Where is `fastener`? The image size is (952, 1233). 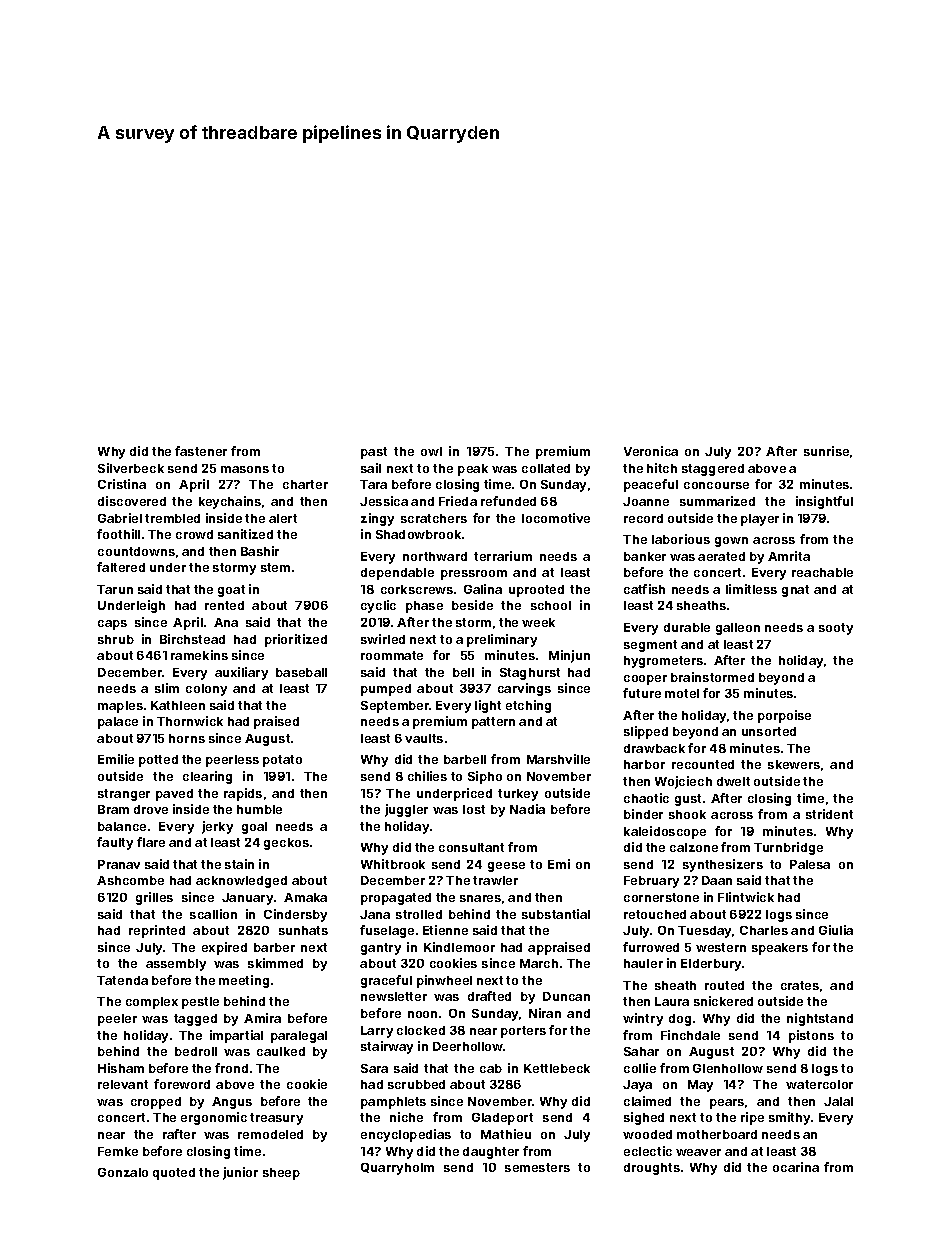 fastener is located at coordinates (201, 451).
